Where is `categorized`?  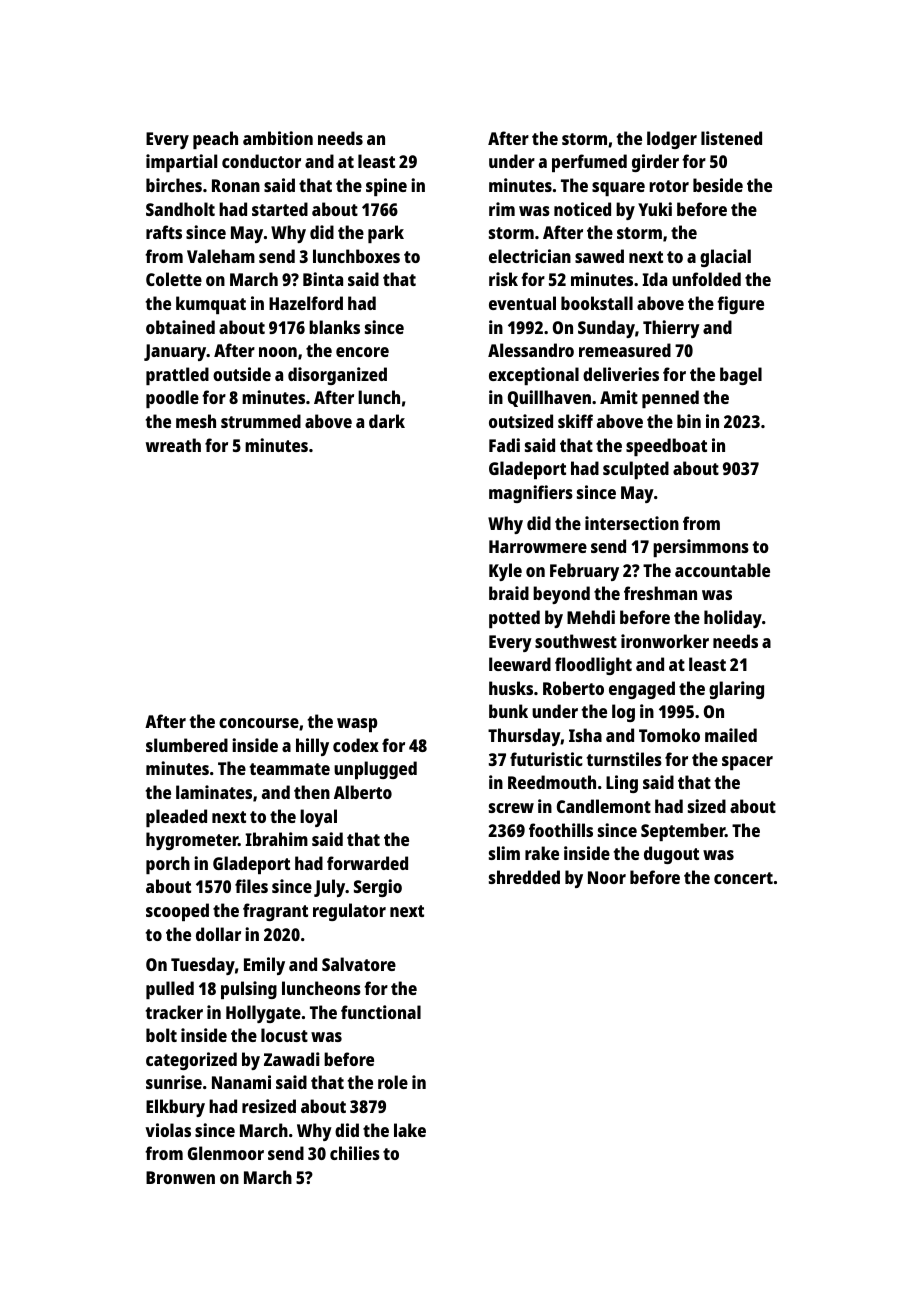 categorized is located at coordinates (191, 1061).
